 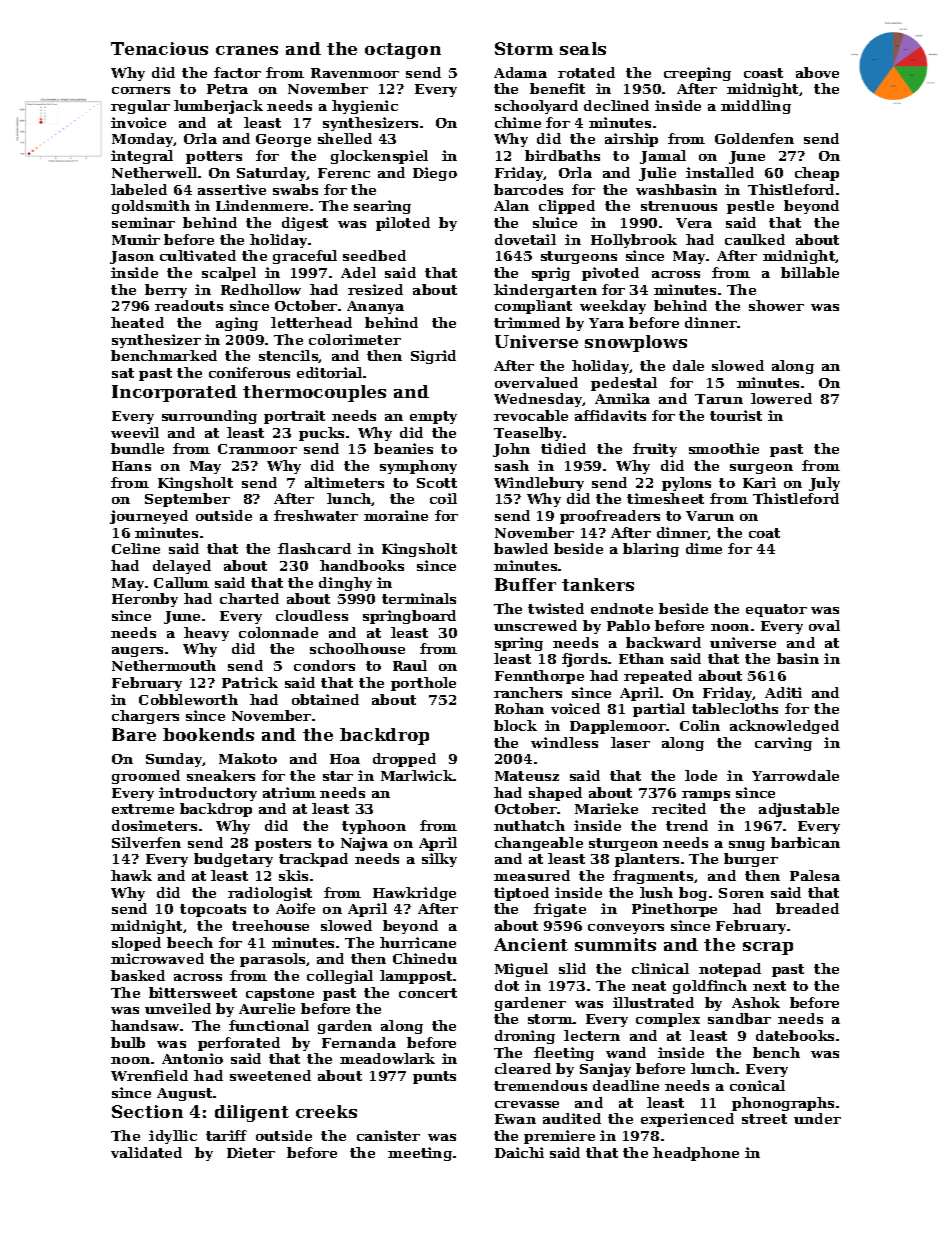 I want to click on Scott, so click(x=437, y=483).
